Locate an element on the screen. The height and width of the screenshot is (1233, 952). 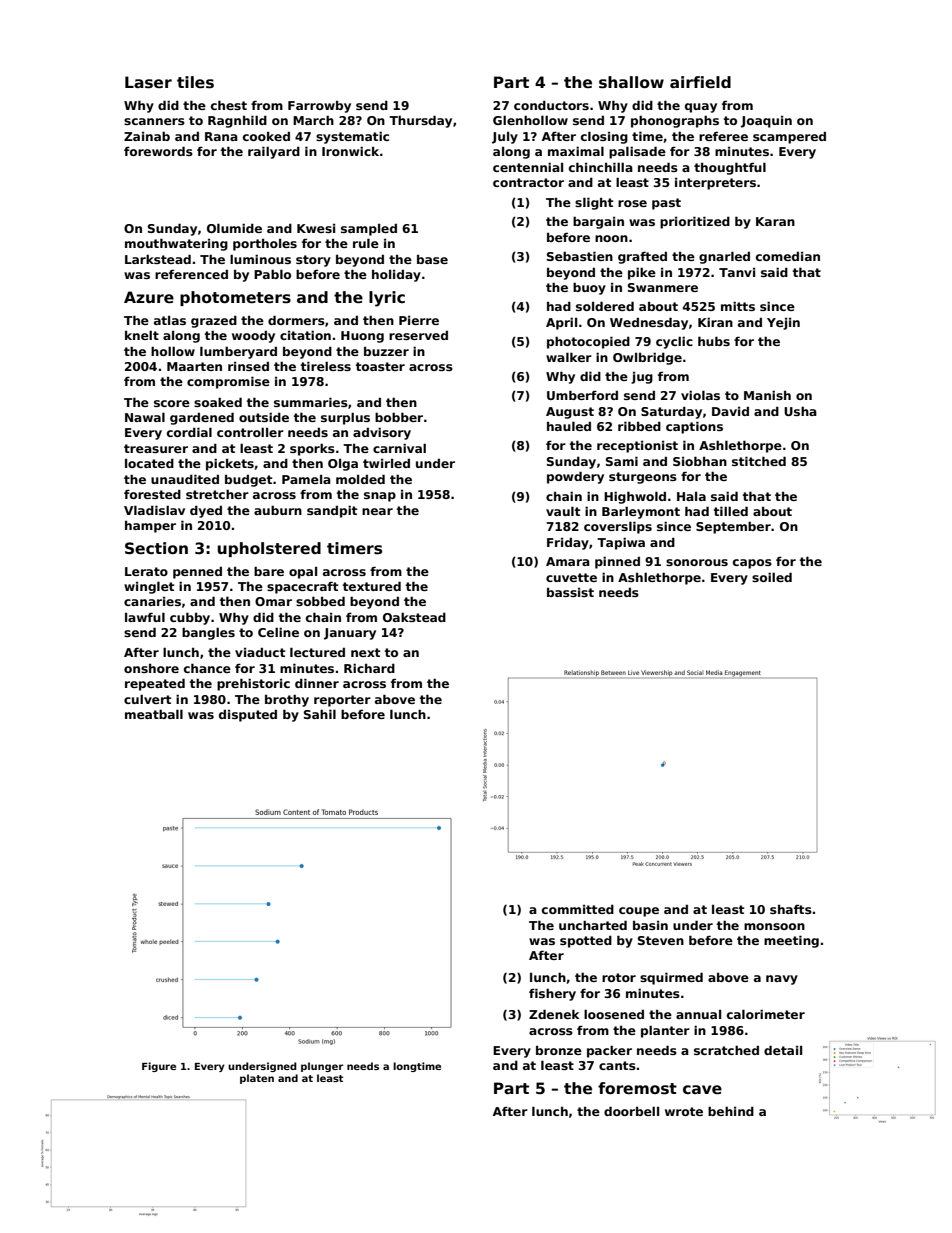
shallow is located at coordinates (631, 82).
